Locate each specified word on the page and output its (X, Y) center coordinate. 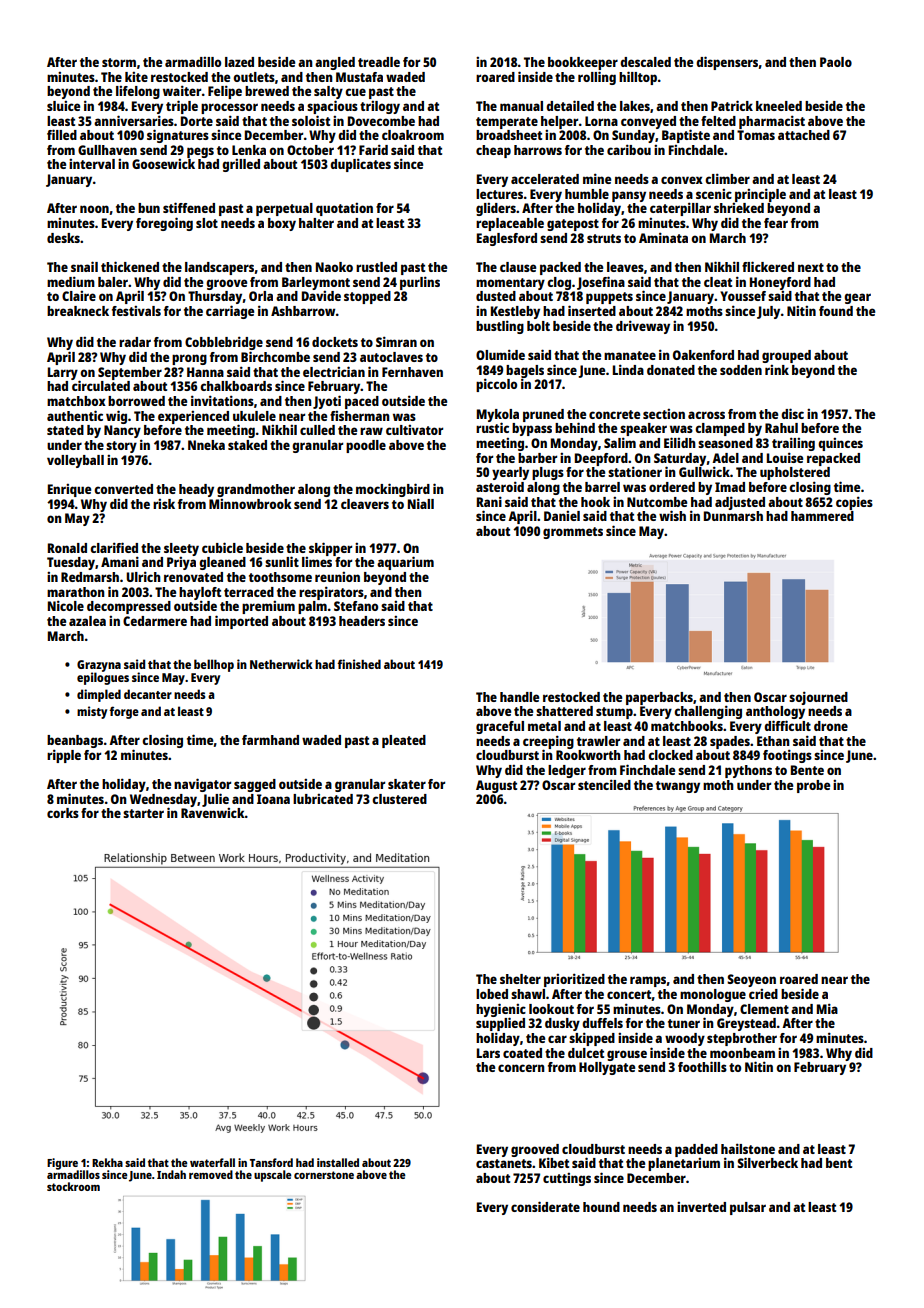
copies (854, 503)
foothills (702, 1066)
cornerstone (324, 1175)
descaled (645, 62)
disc (792, 413)
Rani (489, 501)
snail (84, 266)
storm (119, 62)
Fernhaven (412, 372)
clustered (399, 799)
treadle (379, 62)
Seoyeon (751, 980)
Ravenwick (213, 813)
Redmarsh (90, 577)
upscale (272, 1176)
